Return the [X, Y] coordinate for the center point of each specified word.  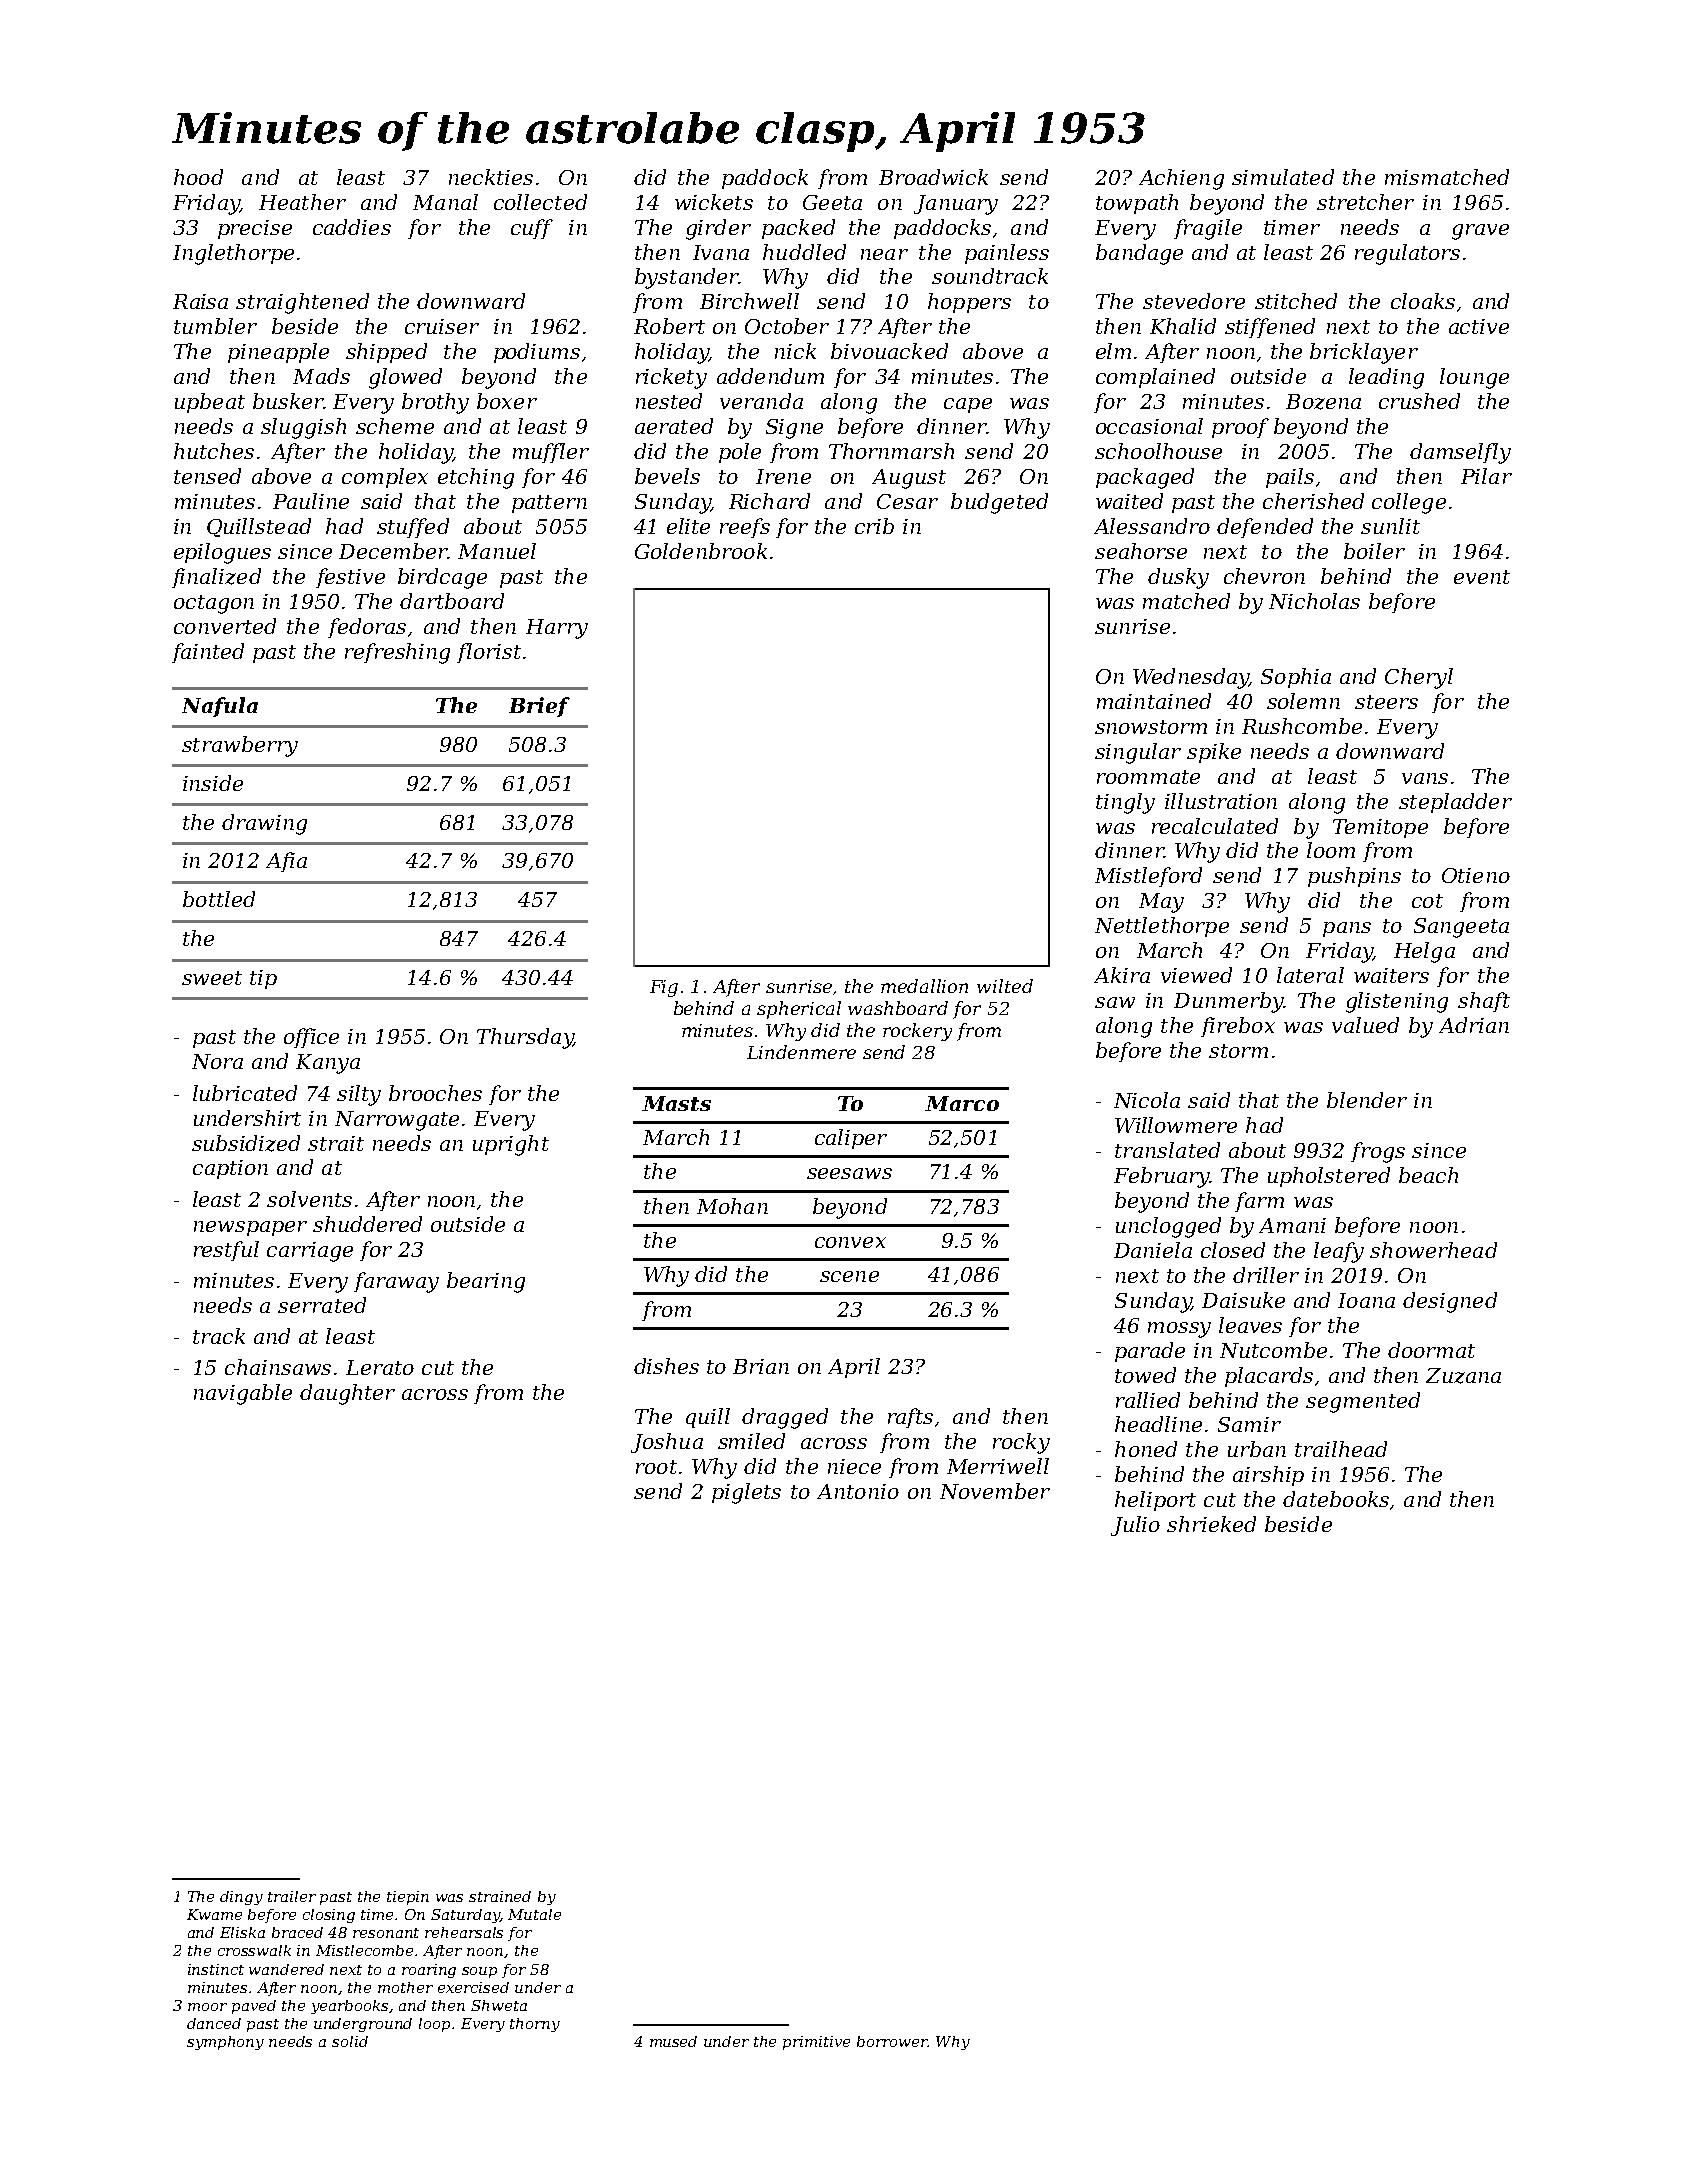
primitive [816, 2043]
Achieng [1181, 179]
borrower [892, 2041]
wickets [714, 202]
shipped [386, 353]
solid [350, 2041]
